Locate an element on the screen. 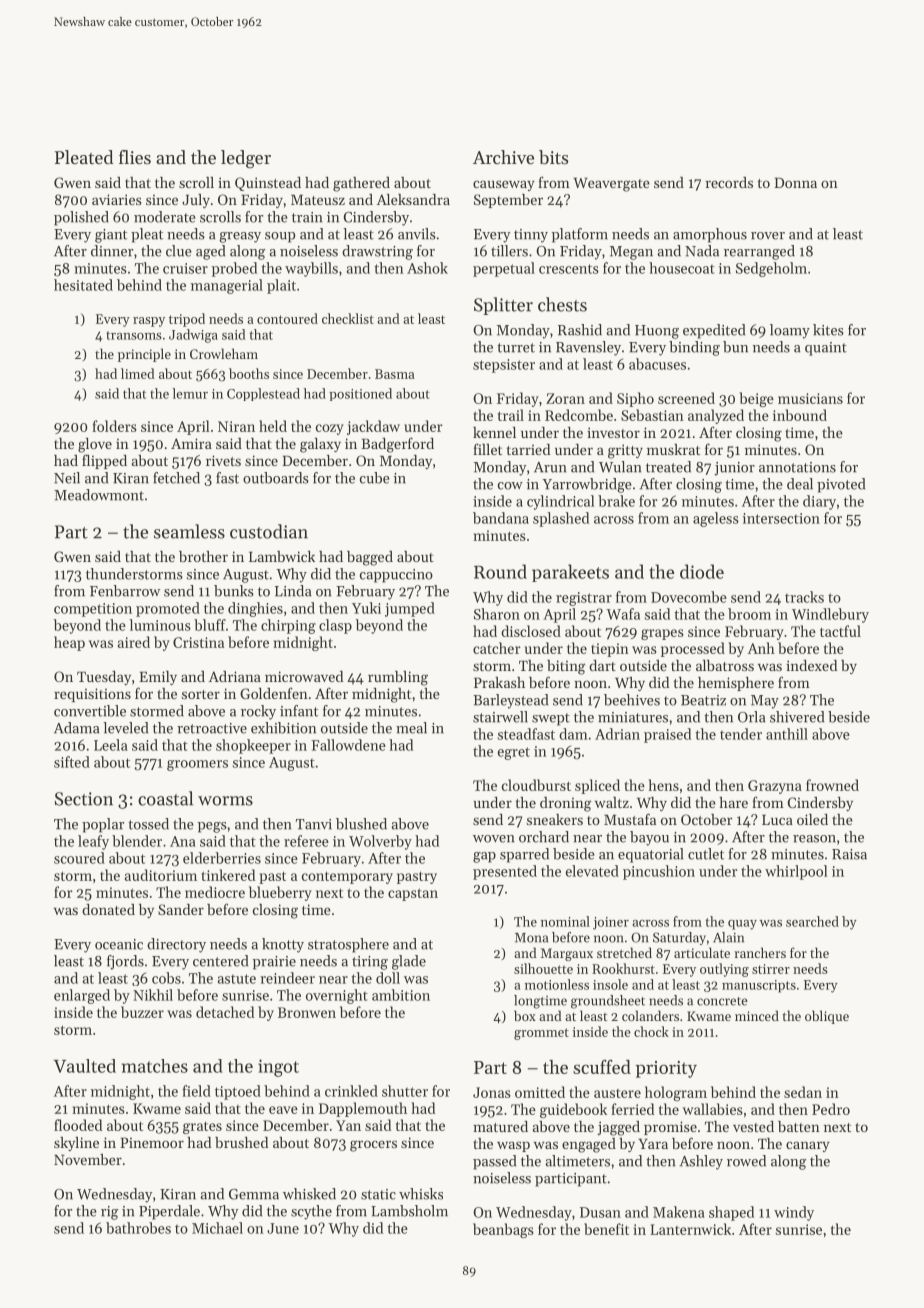  Donna is located at coordinates (795, 183).
